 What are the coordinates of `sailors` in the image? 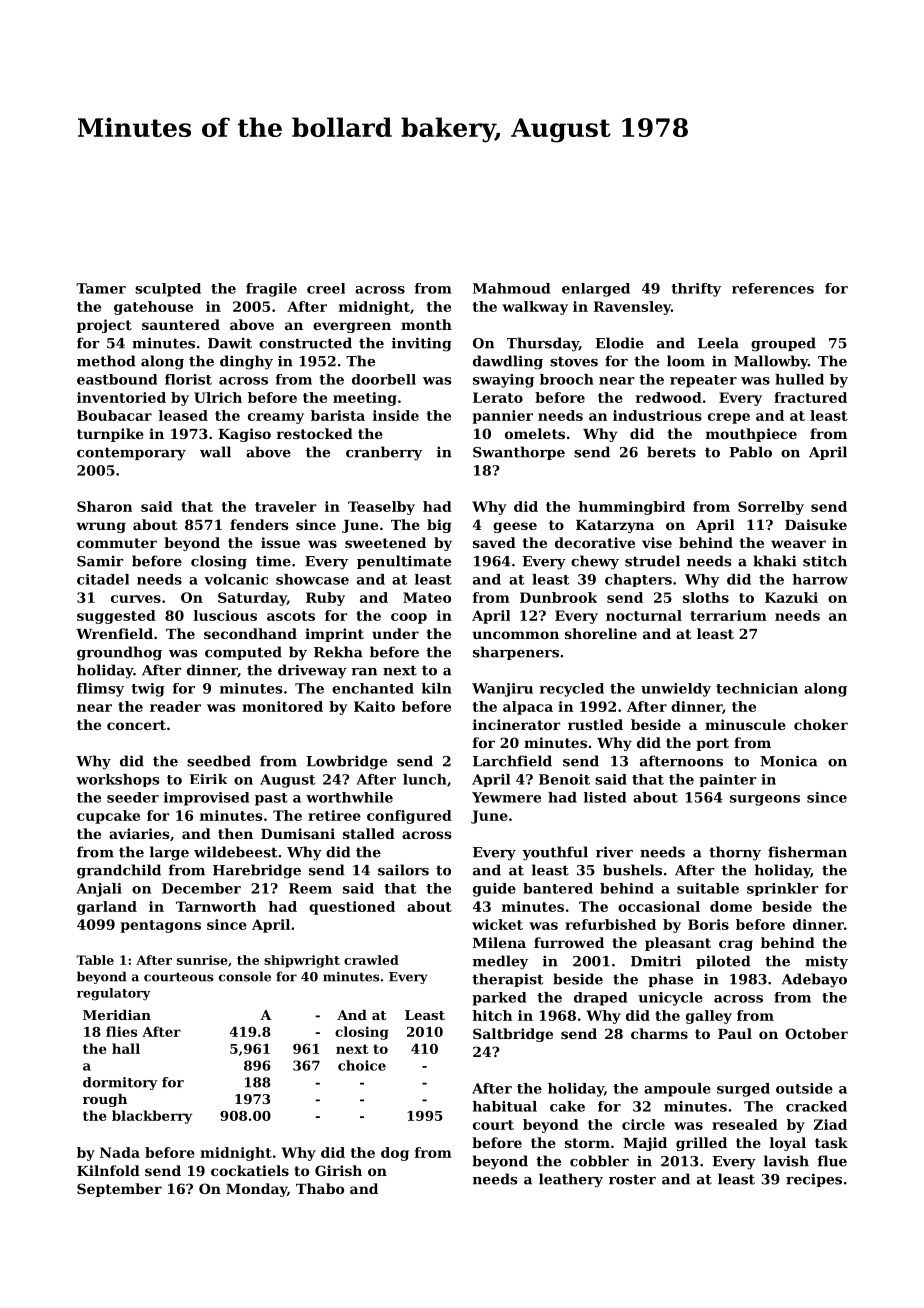 It's located at (403, 870).
